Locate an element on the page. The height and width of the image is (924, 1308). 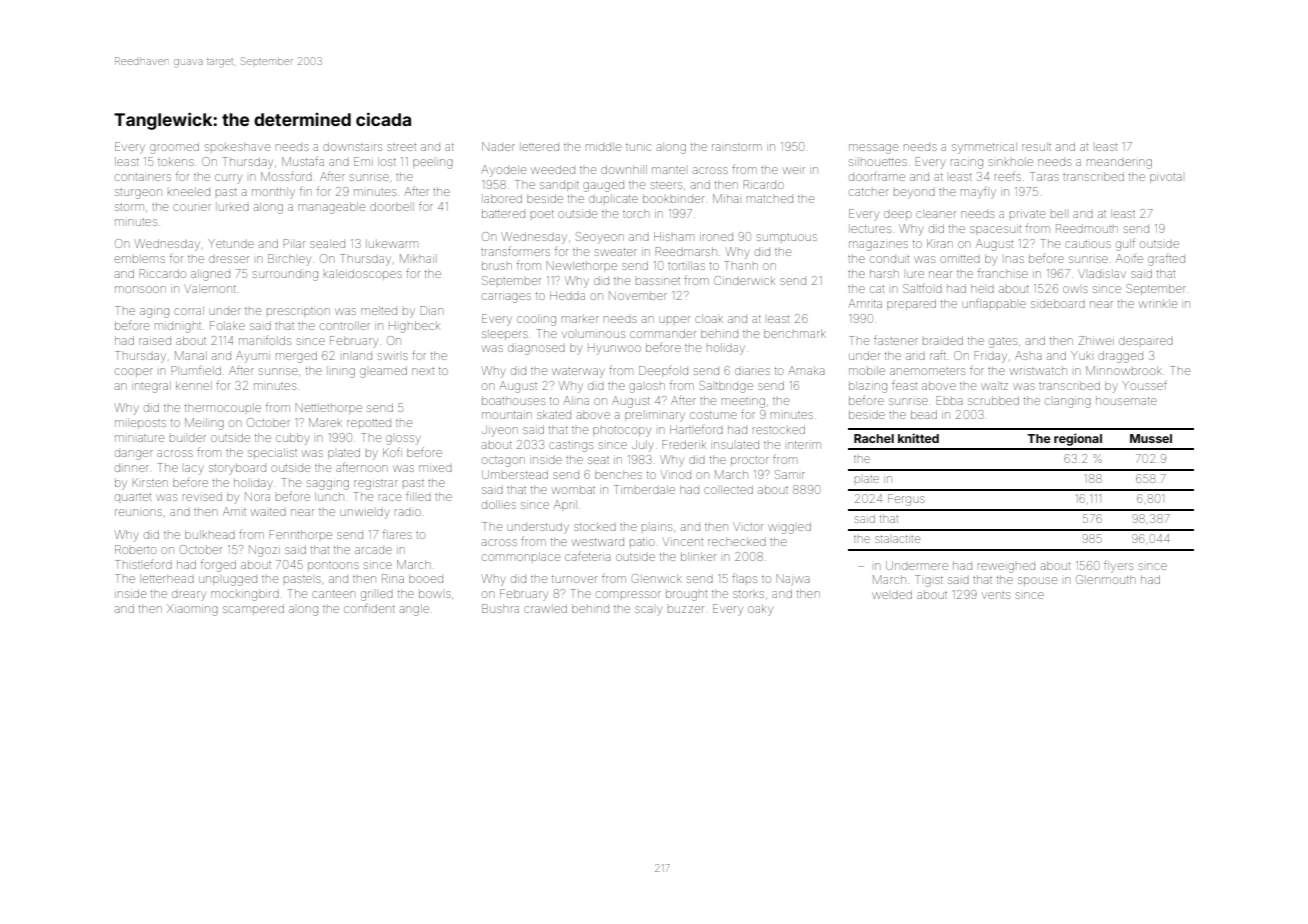
Saltbridge is located at coordinates (726, 387).
